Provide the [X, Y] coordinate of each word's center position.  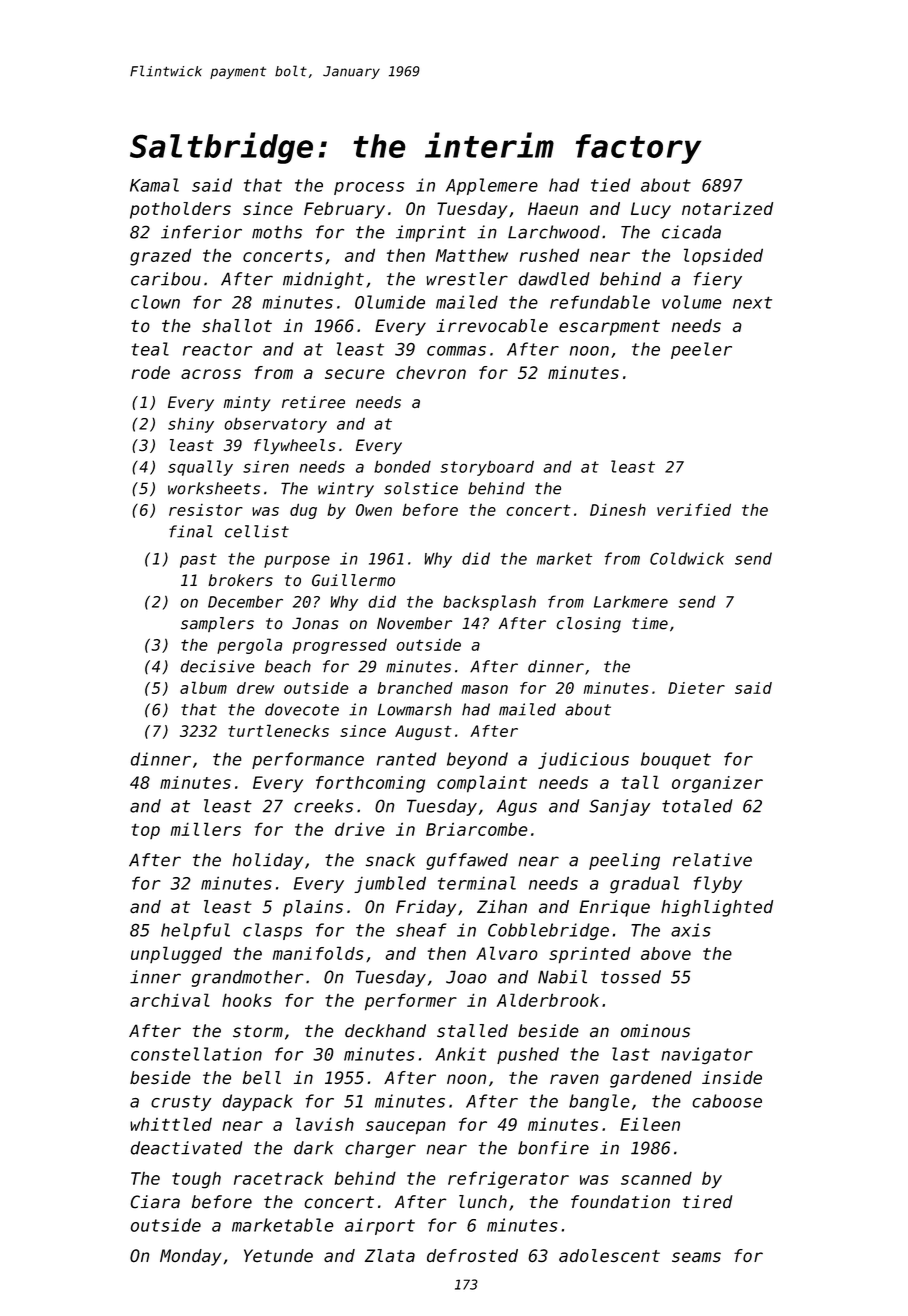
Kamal [154, 185]
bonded [402, 466]
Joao [466, 977]
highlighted [717, 908]
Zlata [390, 1256]
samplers [217, 624]
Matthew [472, 255]
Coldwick [687, 558]
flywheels [294, 447]
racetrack [278, 1178]
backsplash [489, 603]
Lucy [651, 210]
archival [170, 1000]
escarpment [609, 328]
